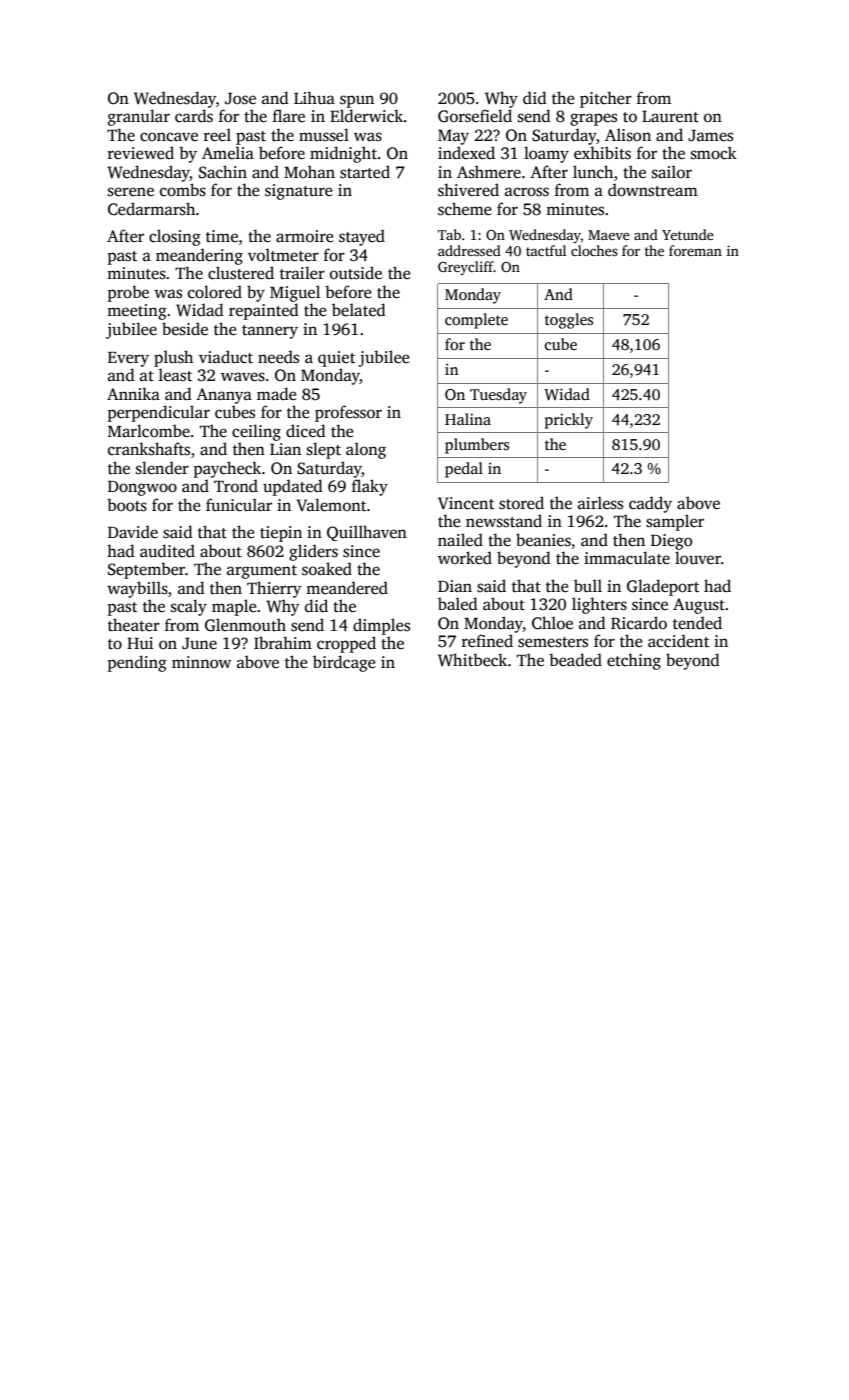 Image resolution: width=849 pixels, height=1400 pixels. Describe the element at coordinates (128, 359) in the document. I see `Every` at that location.
